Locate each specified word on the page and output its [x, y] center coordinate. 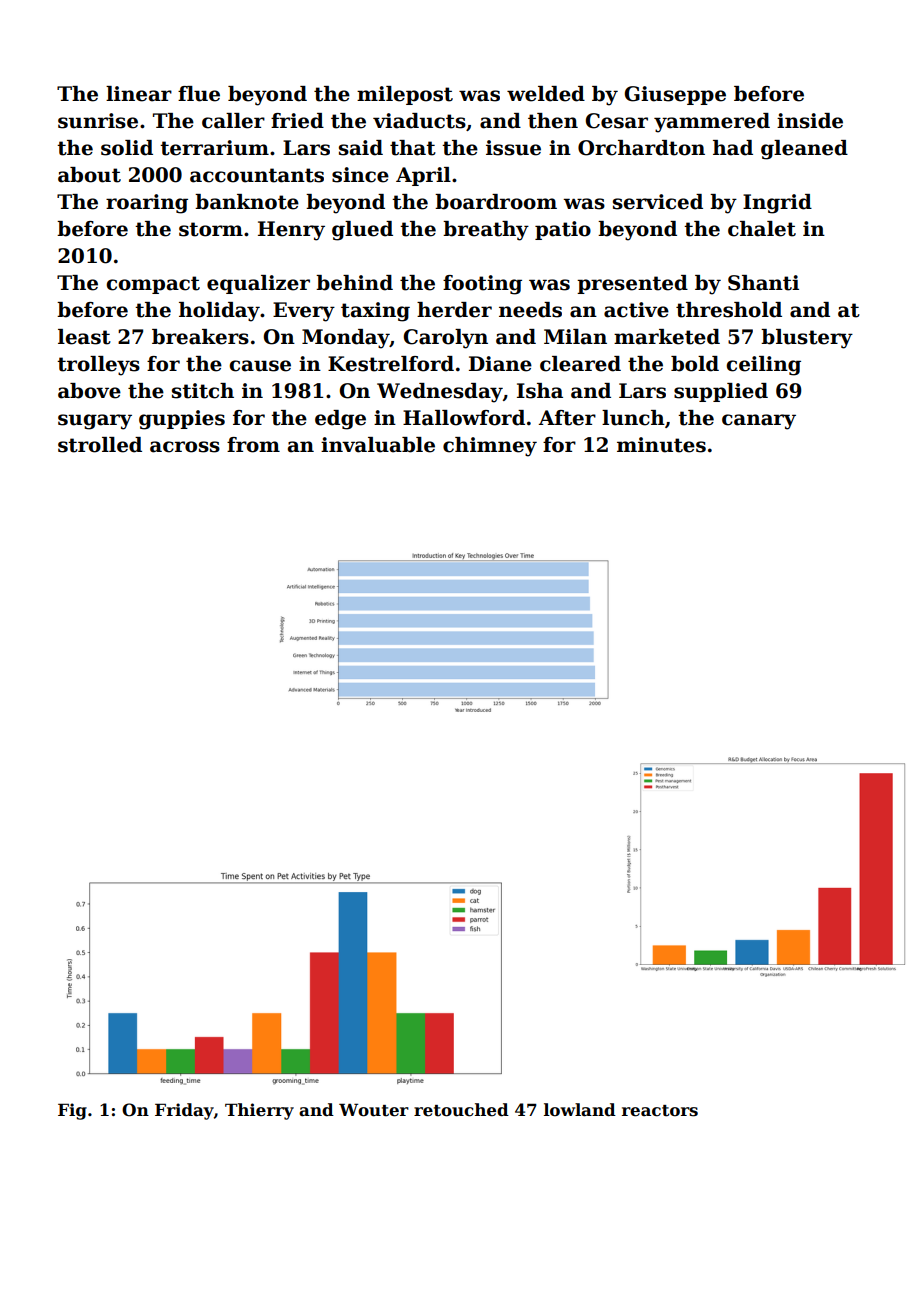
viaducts [419, 121]
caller [233, 121]
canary [759, 422]
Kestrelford [391, 364]
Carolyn [446, 339]
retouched [461, 1110]
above [89, 391]
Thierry [259, 1111]
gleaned [804, 150]
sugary [95, 422]
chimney [490, 447]
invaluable [378, 445]
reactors [660, 1111]
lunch [633, 418]
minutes [661, 445]
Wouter [374, 1110]
